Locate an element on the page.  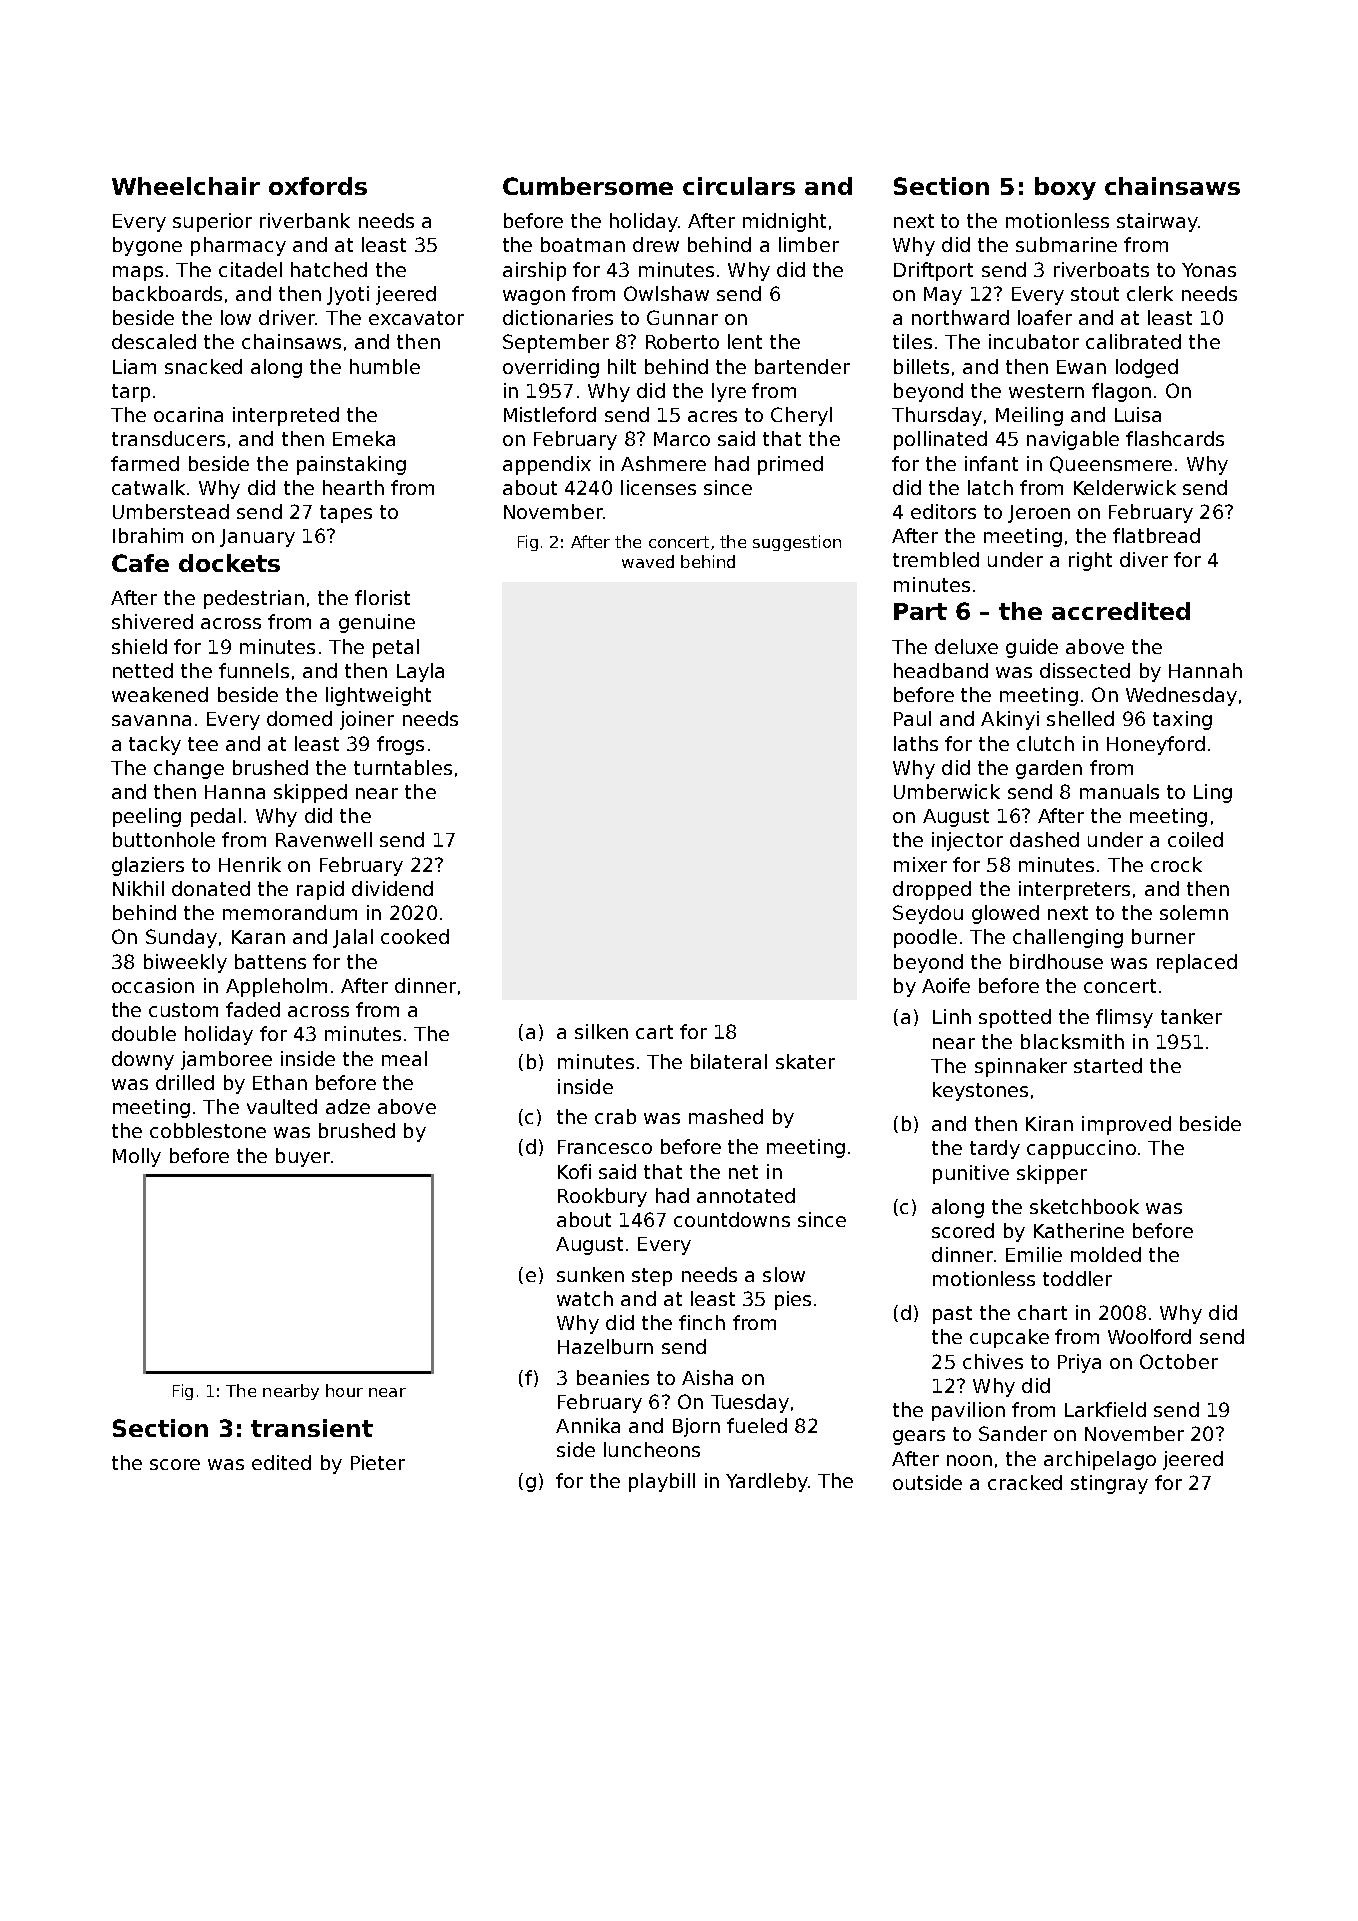
Cumbersome is located at coordinates (588, 186).
